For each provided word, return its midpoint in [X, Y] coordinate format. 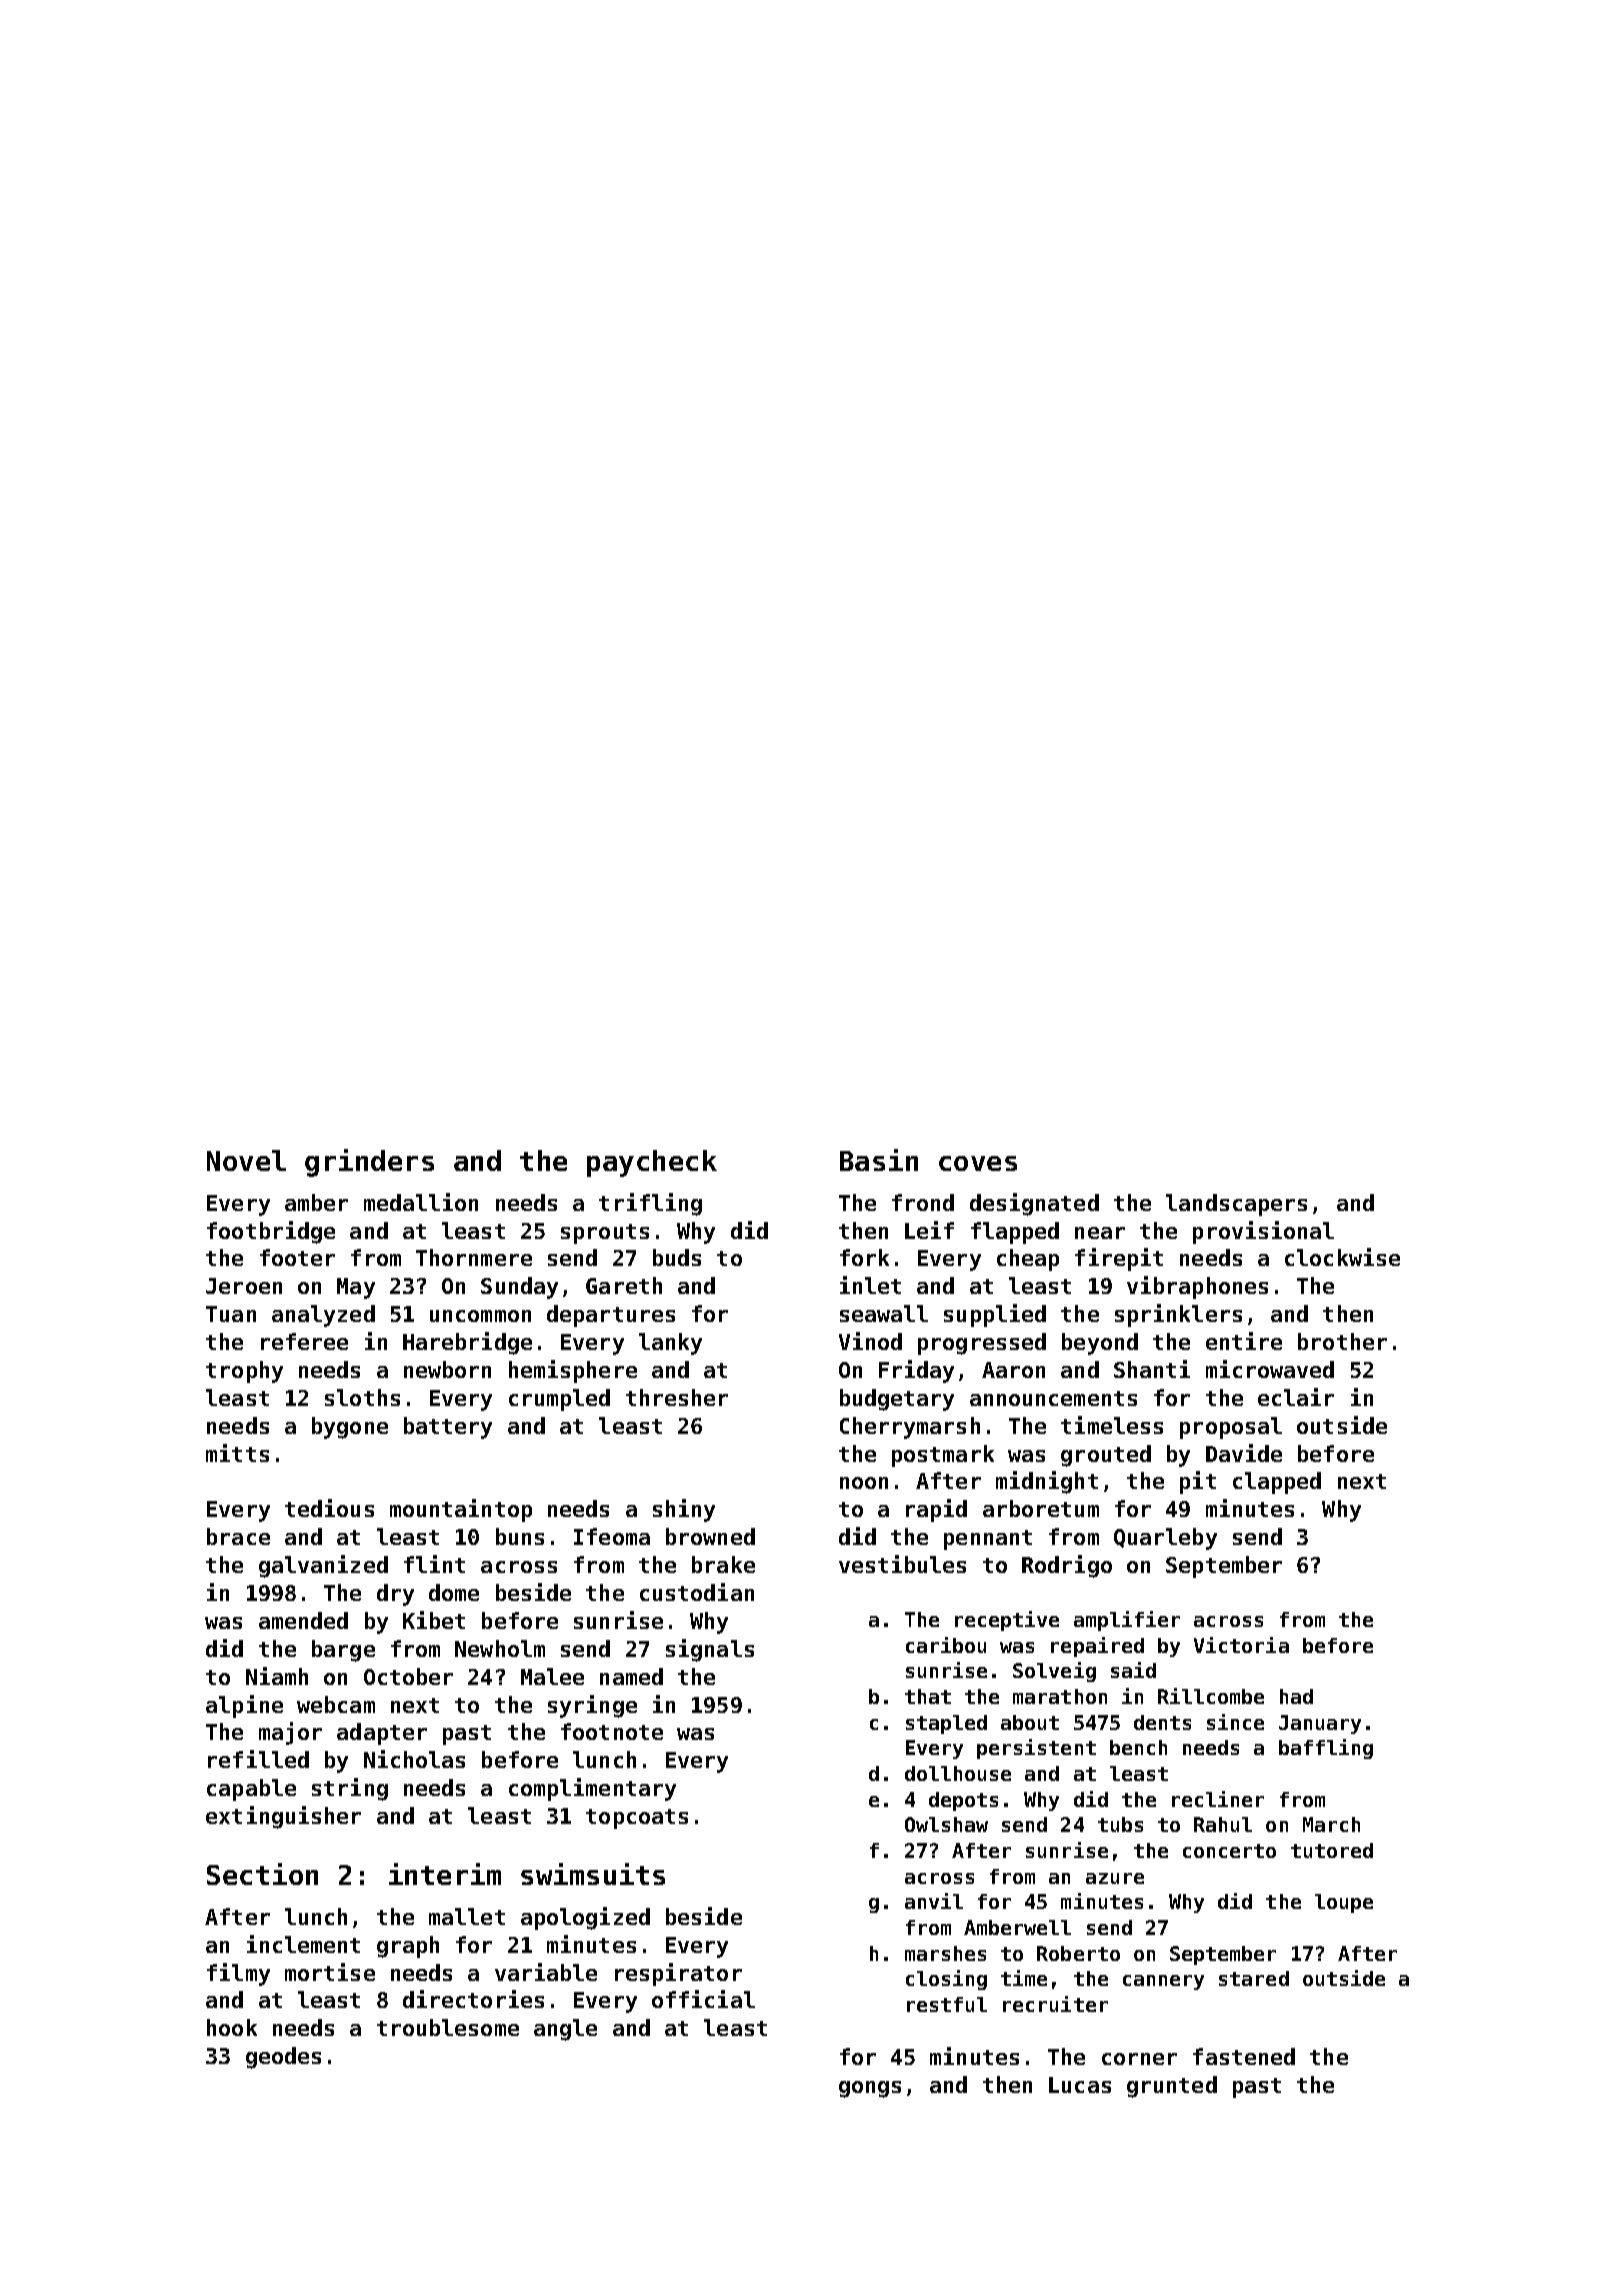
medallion [421, 1202]
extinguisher [283, 1817]
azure [1115, 1878]
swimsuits [593, 1874]
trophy [244, 1372]
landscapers [1236, 1205]
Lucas [1080, 2085]
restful [947, 2004]
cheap [1028, 1260]
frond [923, 1202]
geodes [283, 2058]
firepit [1119, 1259]
